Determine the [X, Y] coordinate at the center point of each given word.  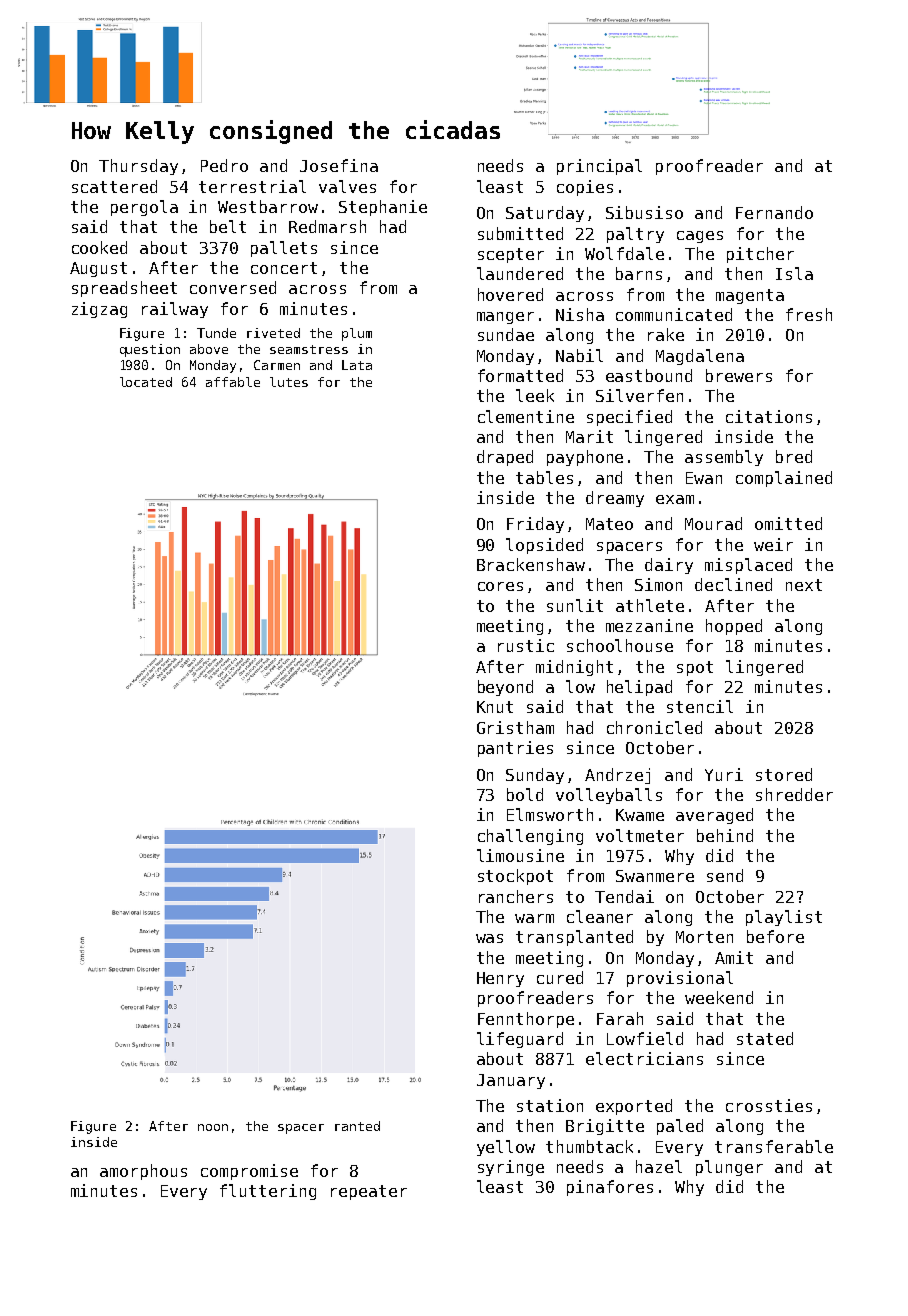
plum [357, 334]
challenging [530, 837]
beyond [505, 688]
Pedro [224, 165]
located [146, 382]
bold [525, 794]
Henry [500, 979]
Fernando [774, 212]
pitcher [760, 255]
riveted [273, 333]
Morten [704, 937]
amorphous [143, 1172]
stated [765, 1038]
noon [213, 1127]
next [804, 585]
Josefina [339, 165]
